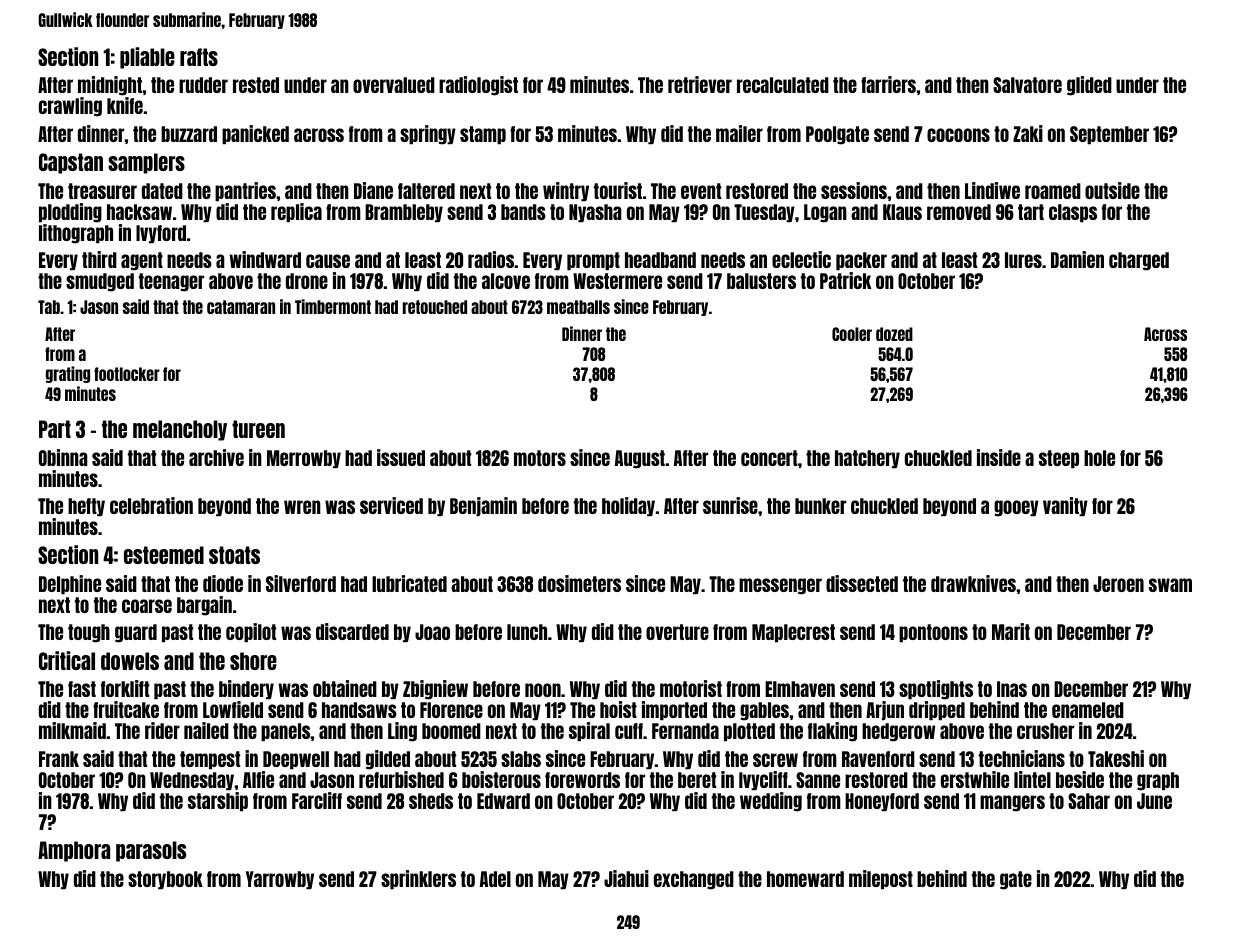 This screenshot has width=1233, height=952. I want to click on September, so click(1109, 135).
